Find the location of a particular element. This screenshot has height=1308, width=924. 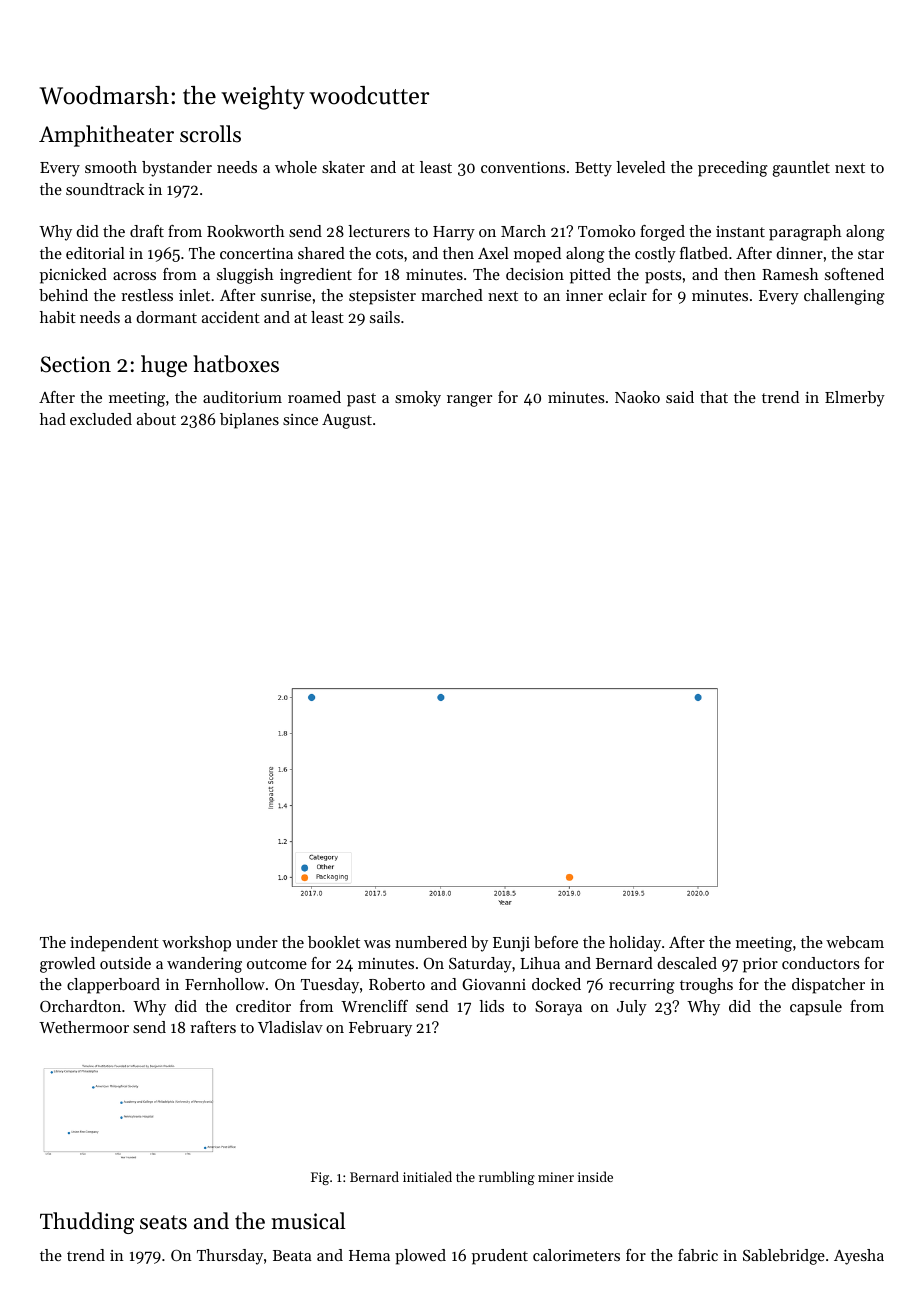

conductors is located at coordinates (821, 963).
